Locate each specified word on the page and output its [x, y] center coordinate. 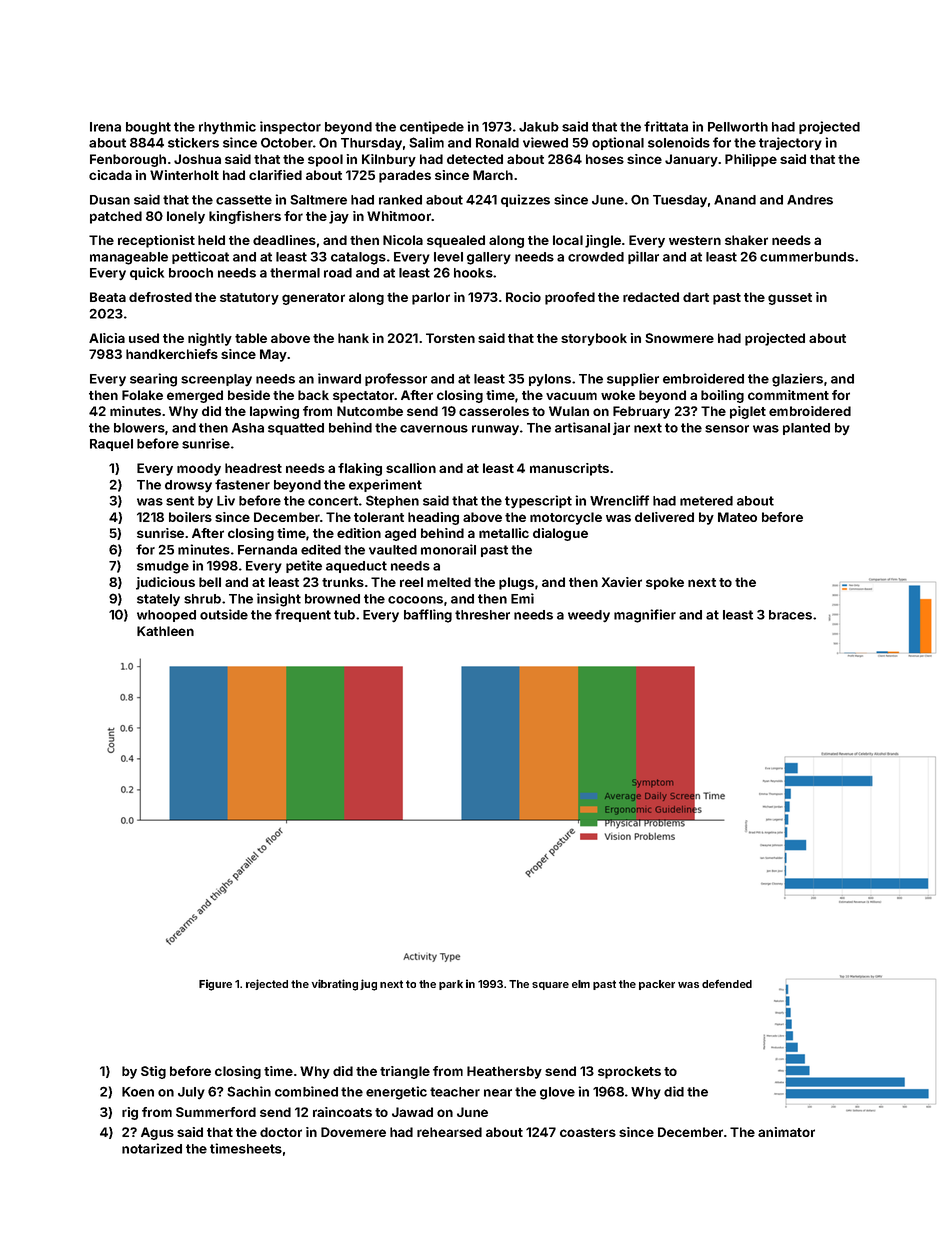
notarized [152, 1148]
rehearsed [449, 1132]
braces [790, 615]
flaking [360, 469]
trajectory [790, 143]
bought [148, 128]
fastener [242, 484]
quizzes [525, 200]
